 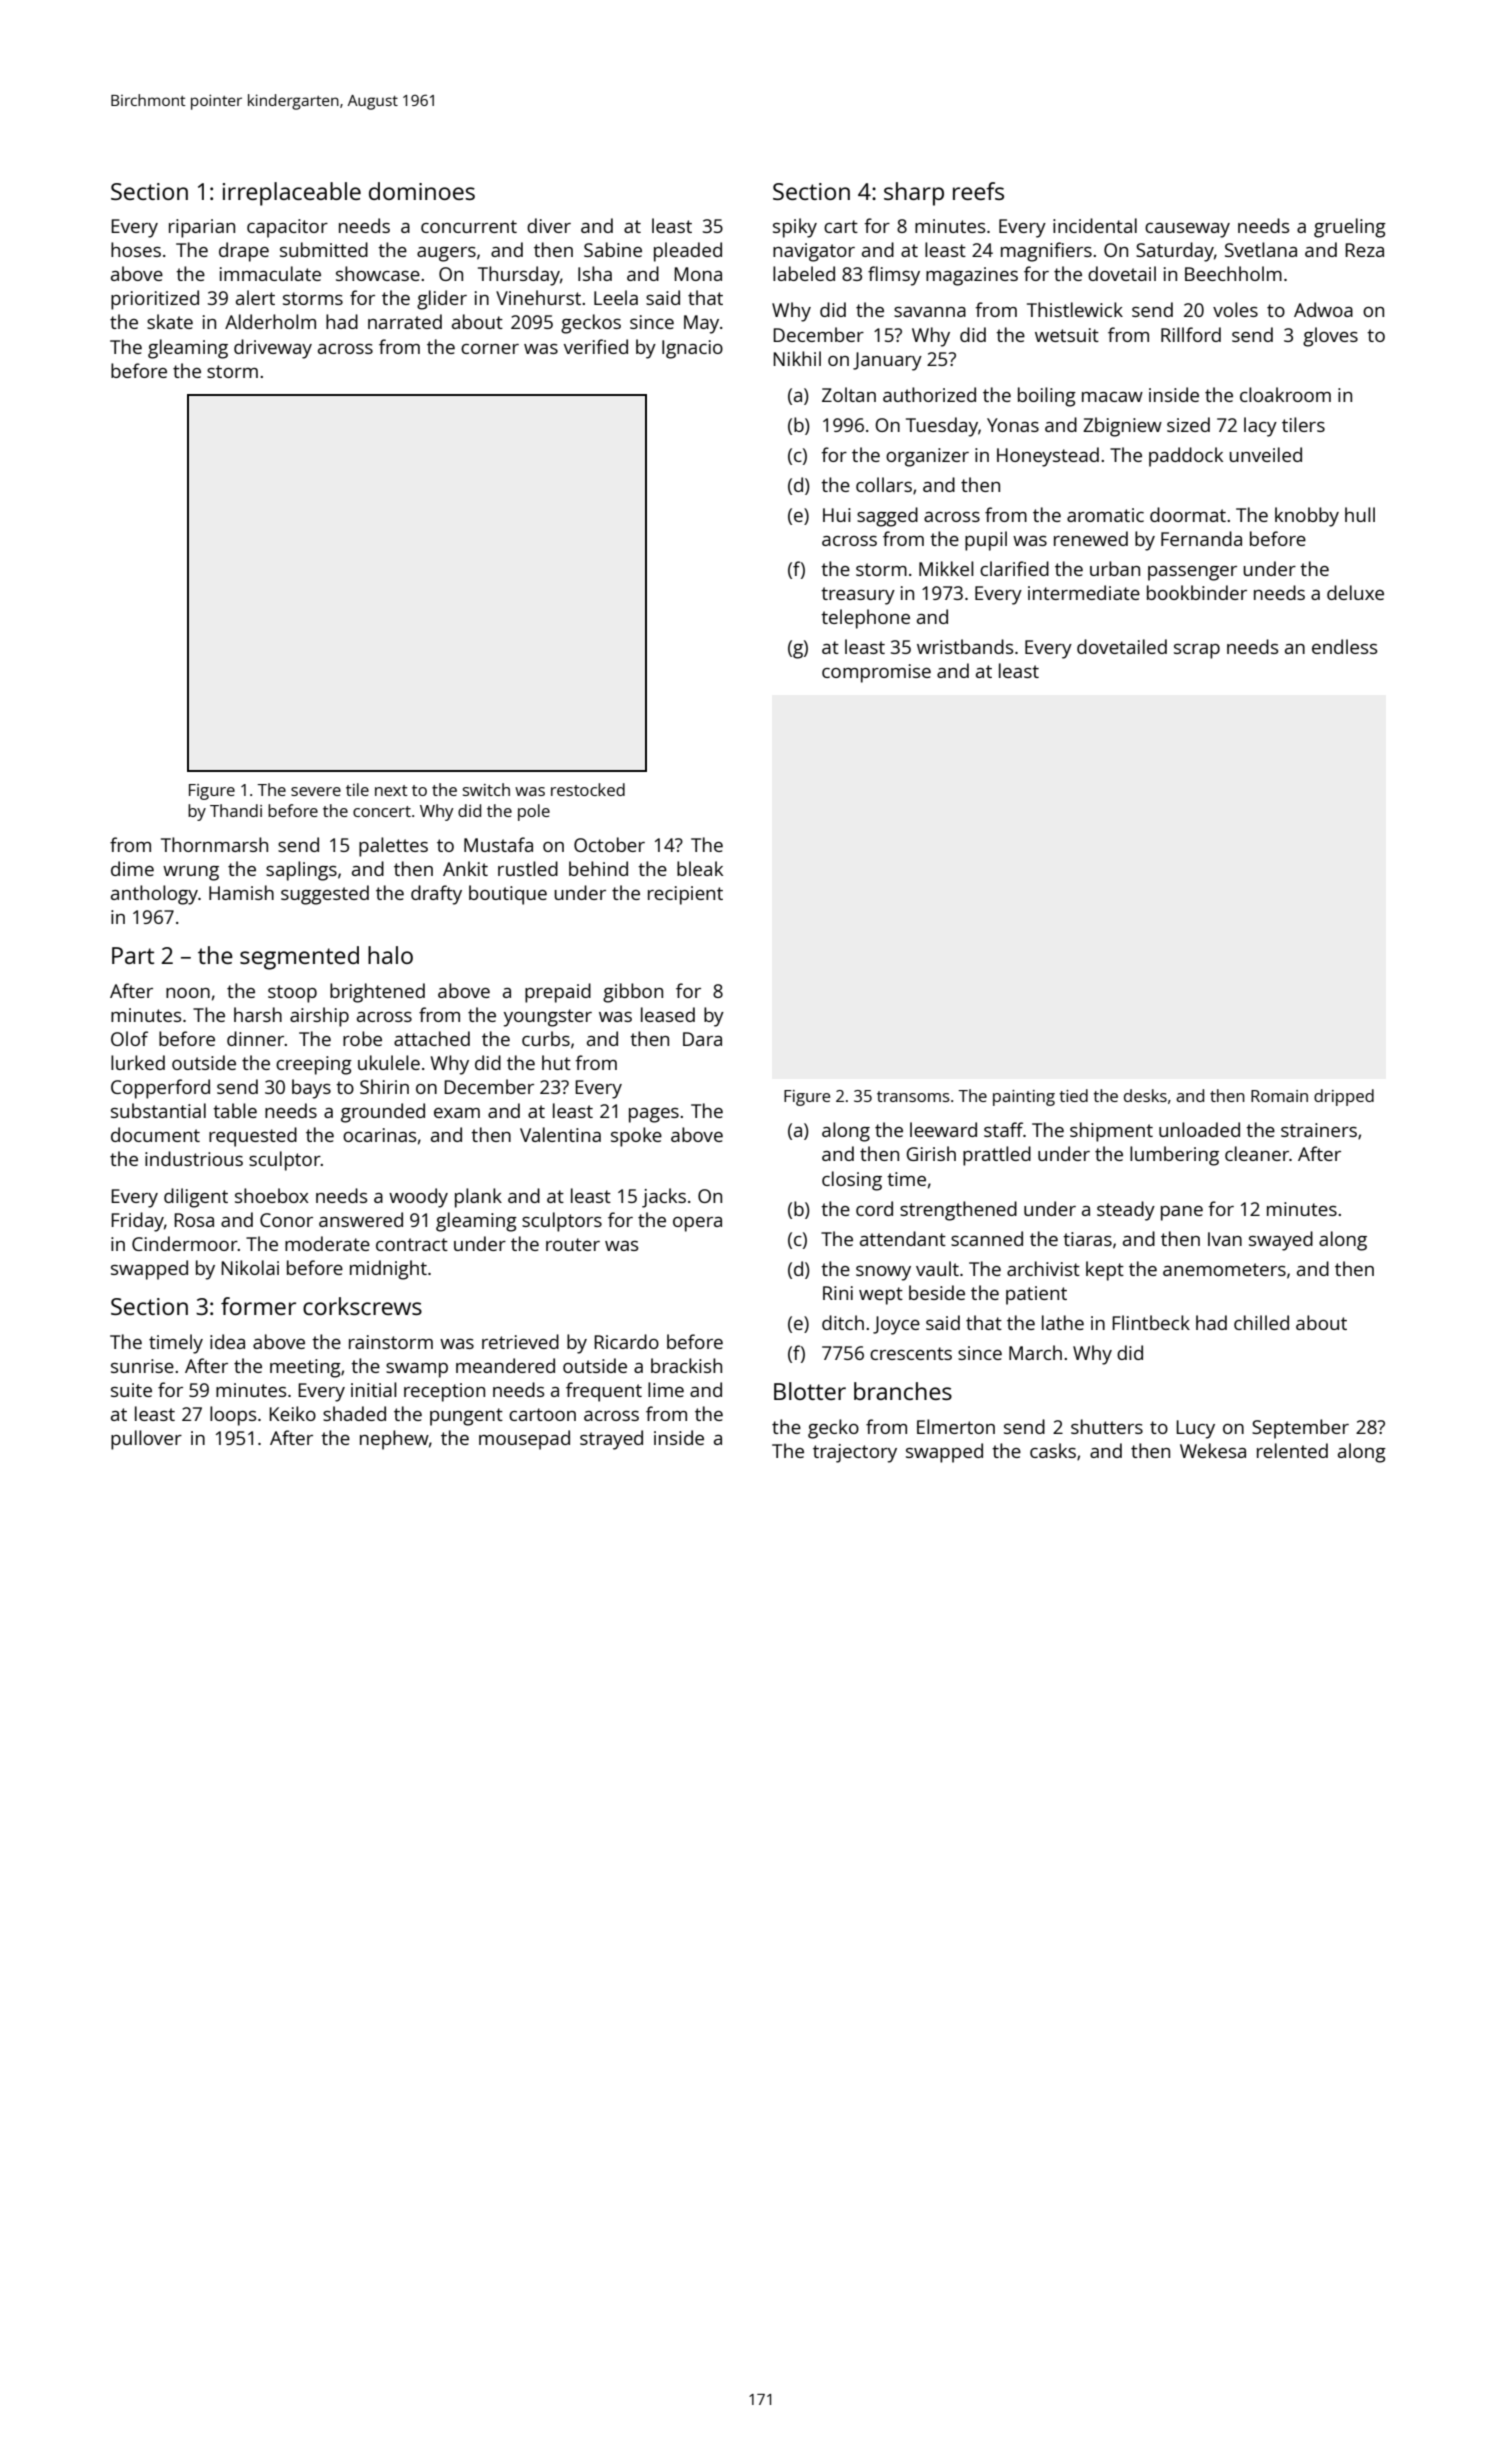 I want to click on palettes, so click(x=393, y=847).
